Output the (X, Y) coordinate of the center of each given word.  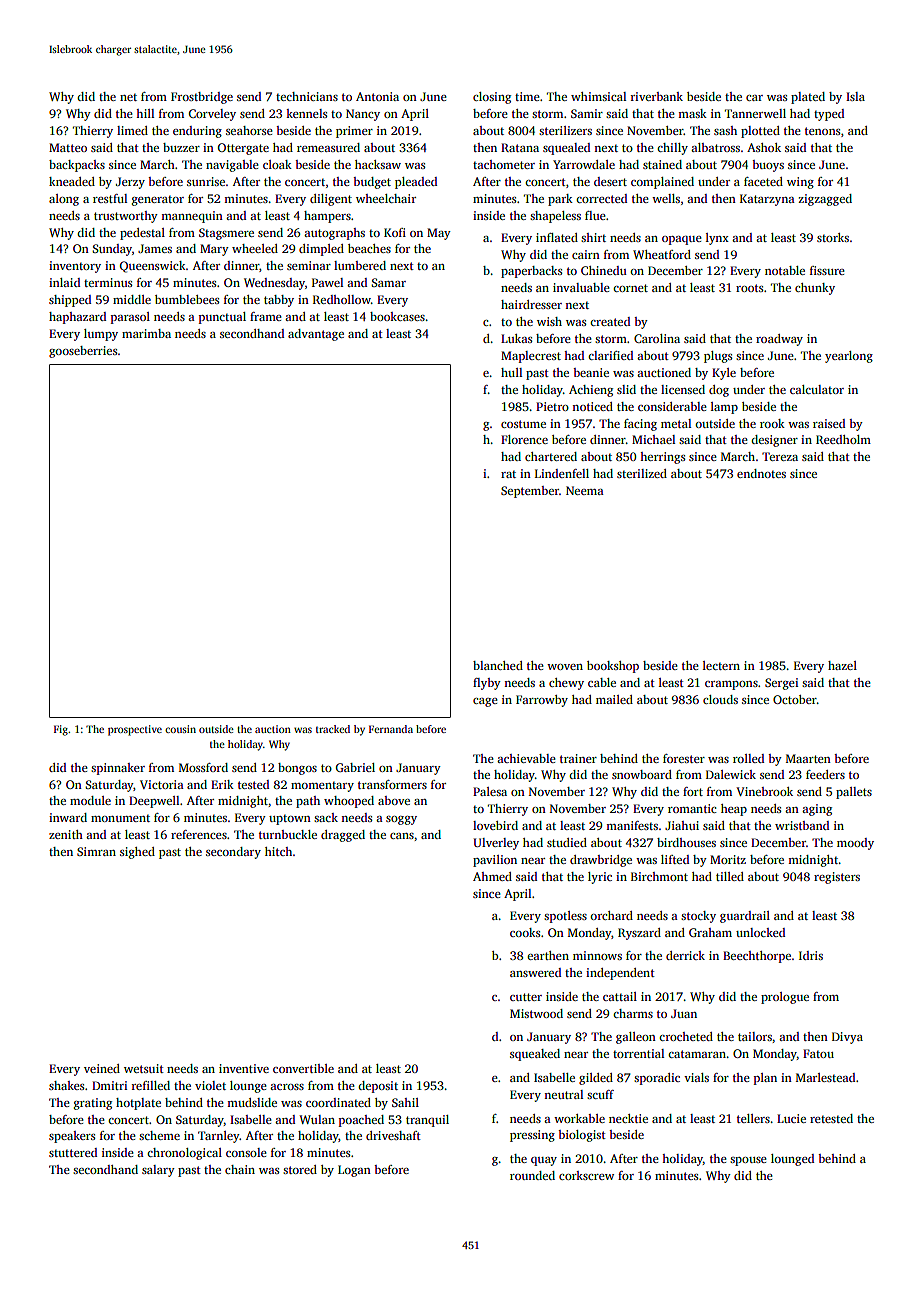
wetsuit (144, 1068)
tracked (333, 729)
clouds (720, 699)
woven (565, 667)
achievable (526, 758)
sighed (137, 853)
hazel (842, 665)
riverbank (656, 96)
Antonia (377, 96)
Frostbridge (202, 98)
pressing (532, 1136)
